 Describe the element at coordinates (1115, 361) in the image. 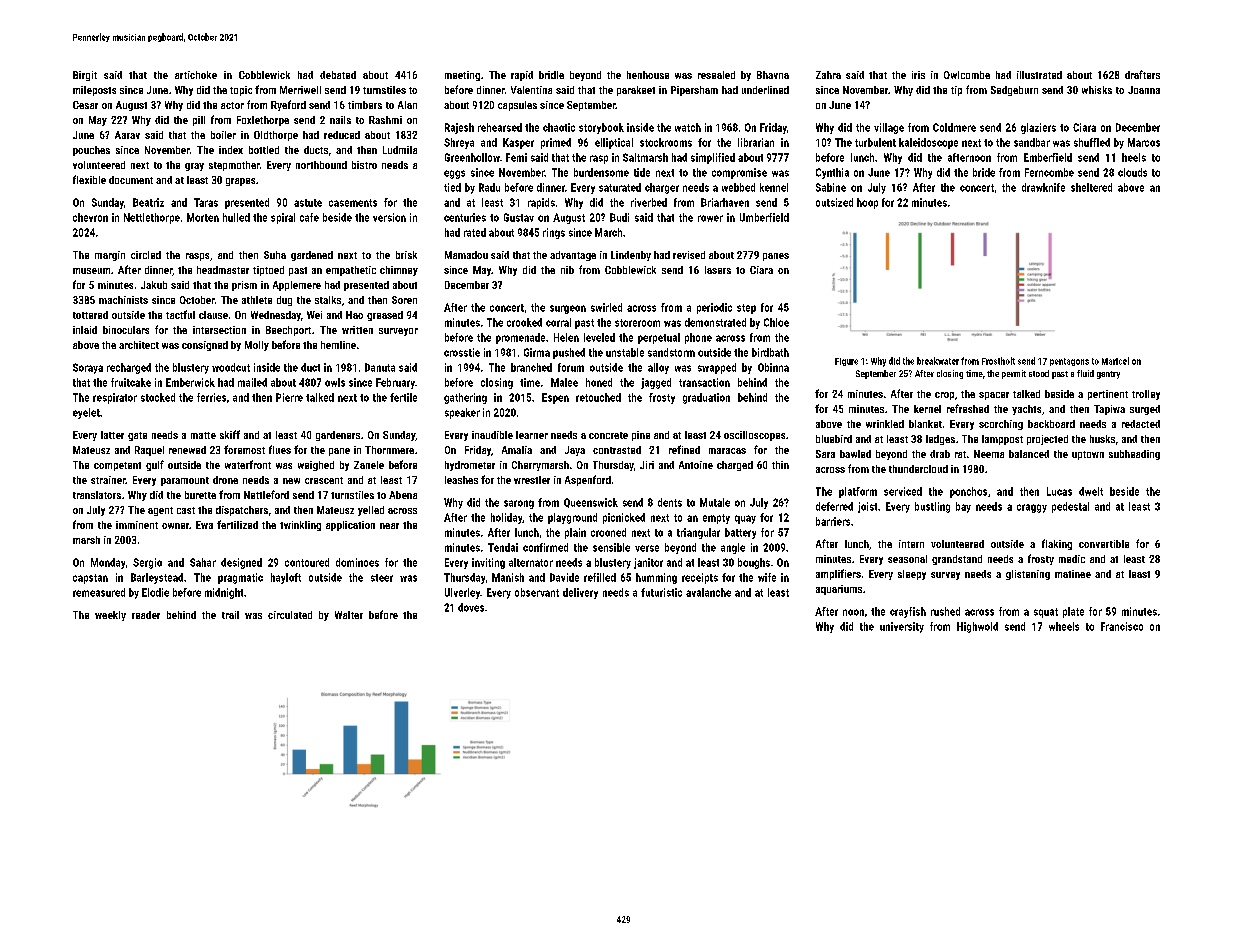

I see `Maricel` at that location.
